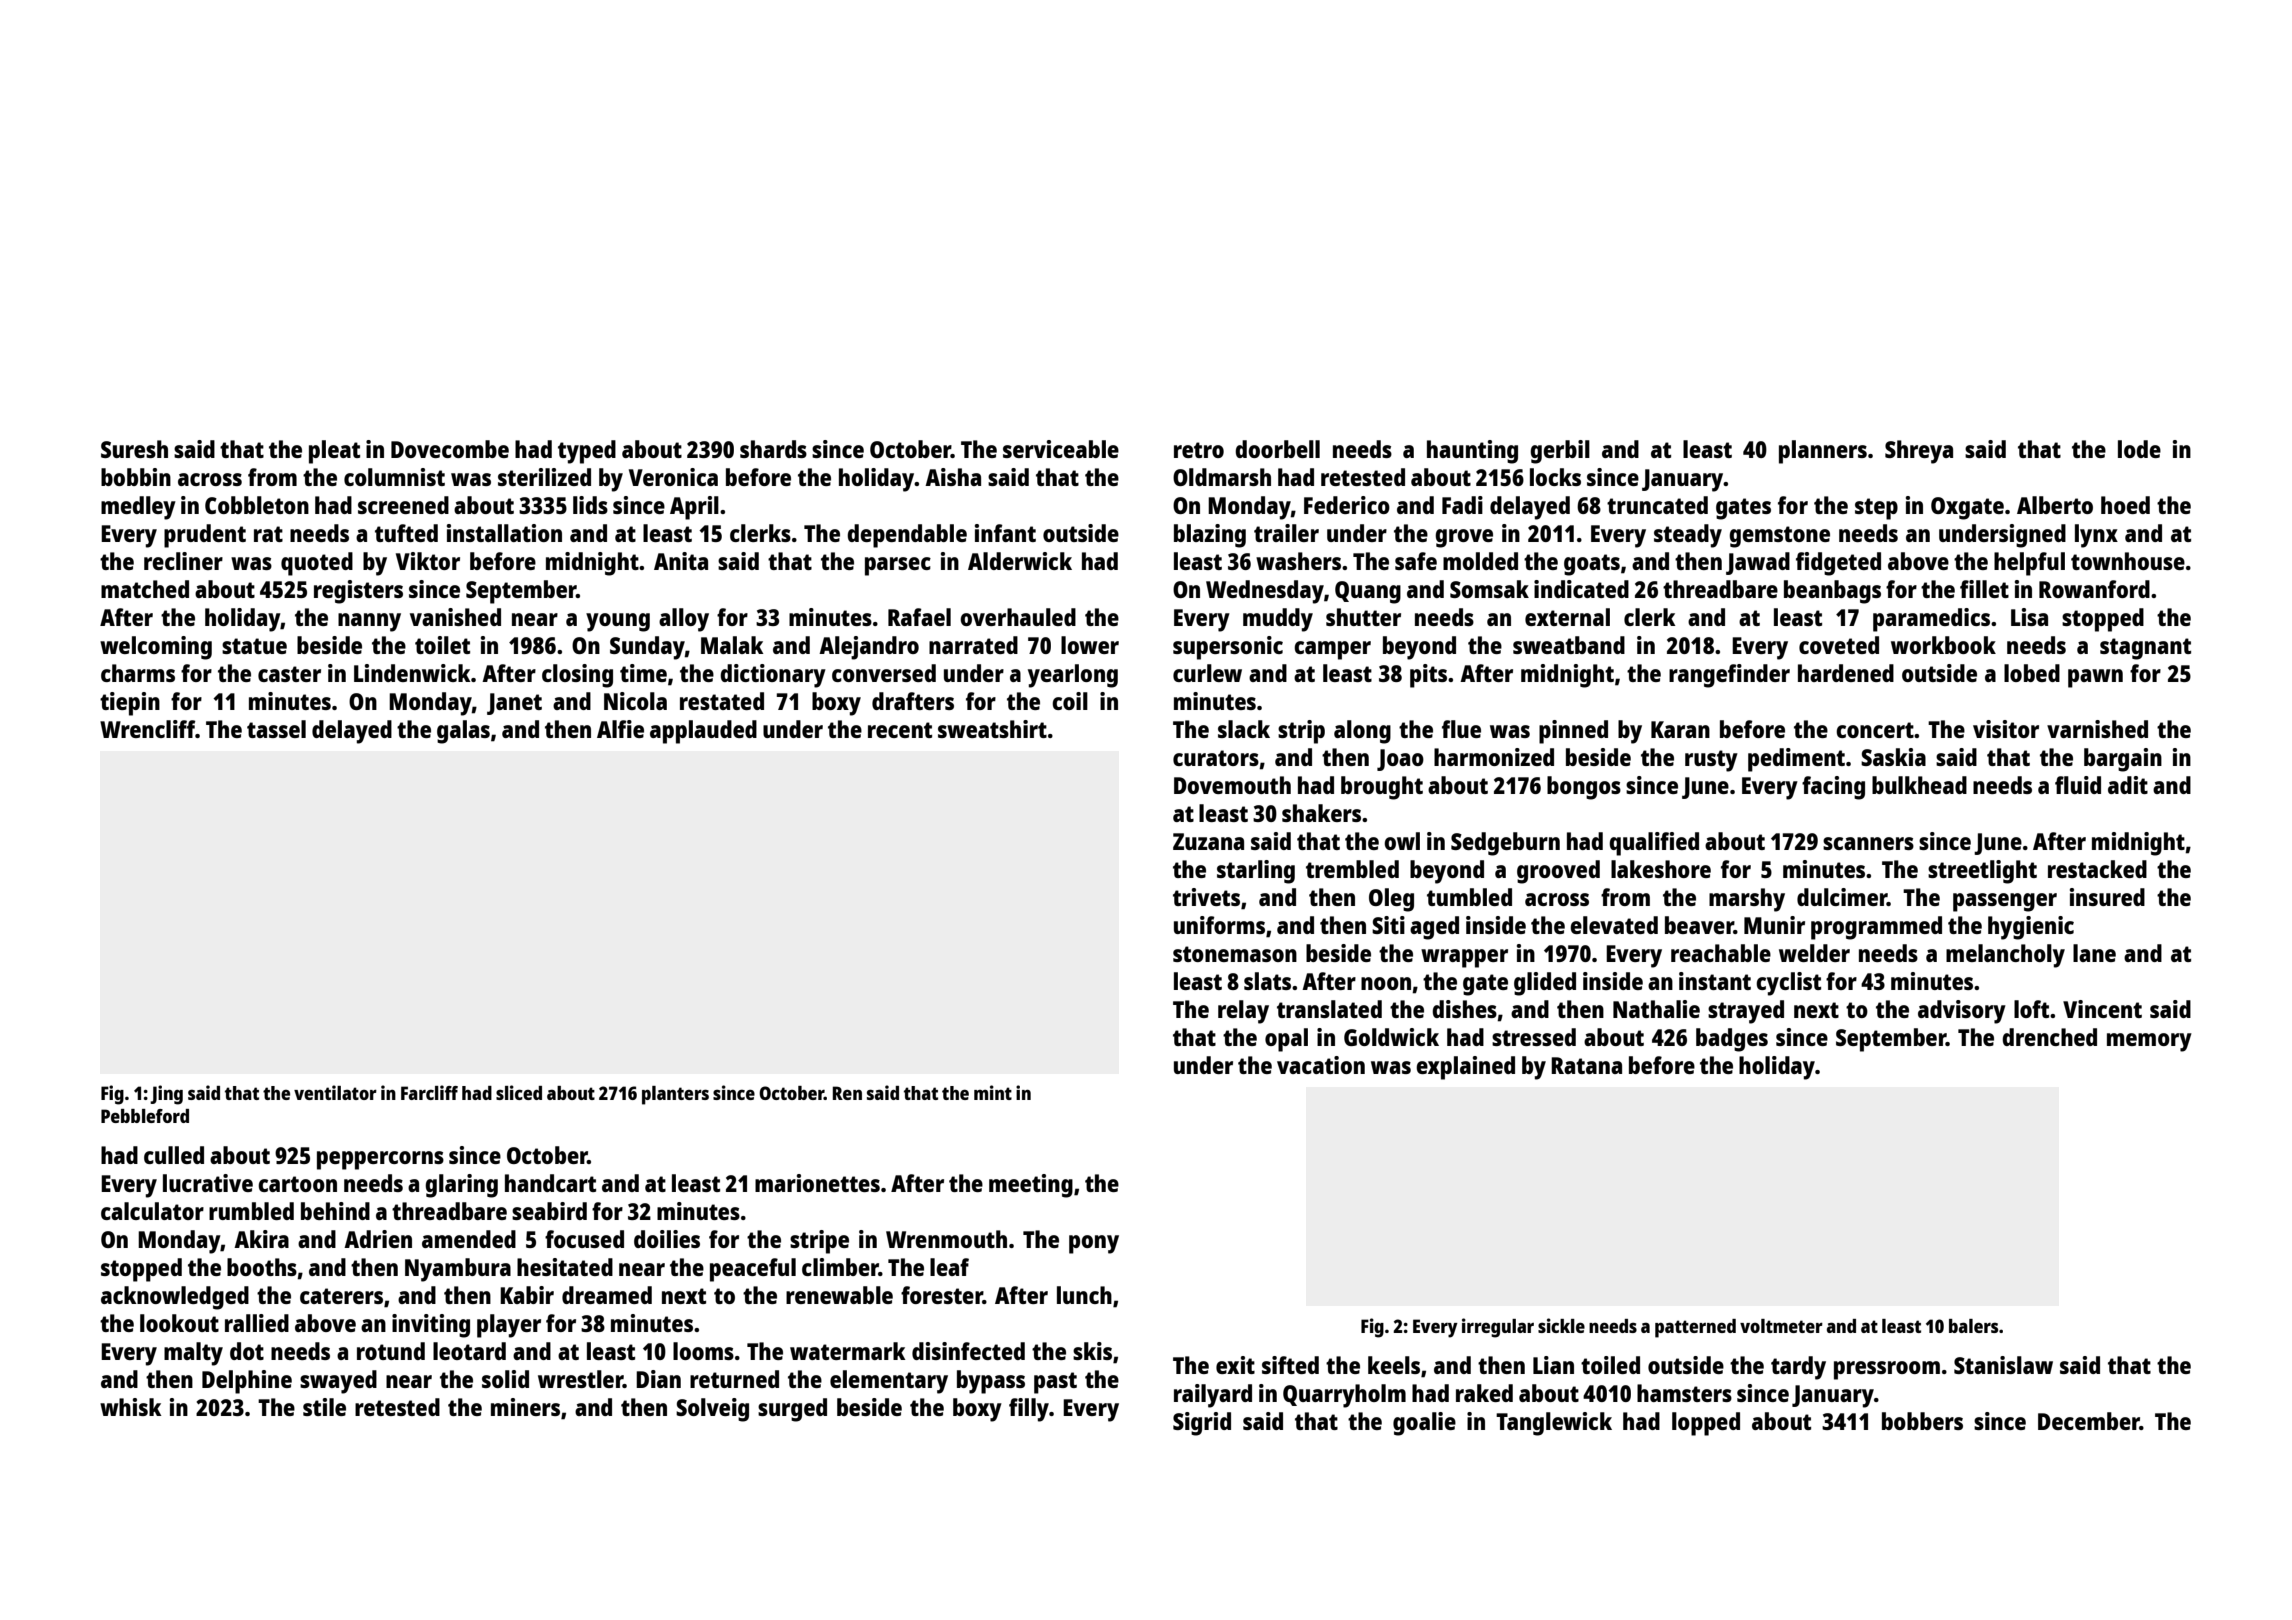  I want to click on Jing, so click(166, 1095).
